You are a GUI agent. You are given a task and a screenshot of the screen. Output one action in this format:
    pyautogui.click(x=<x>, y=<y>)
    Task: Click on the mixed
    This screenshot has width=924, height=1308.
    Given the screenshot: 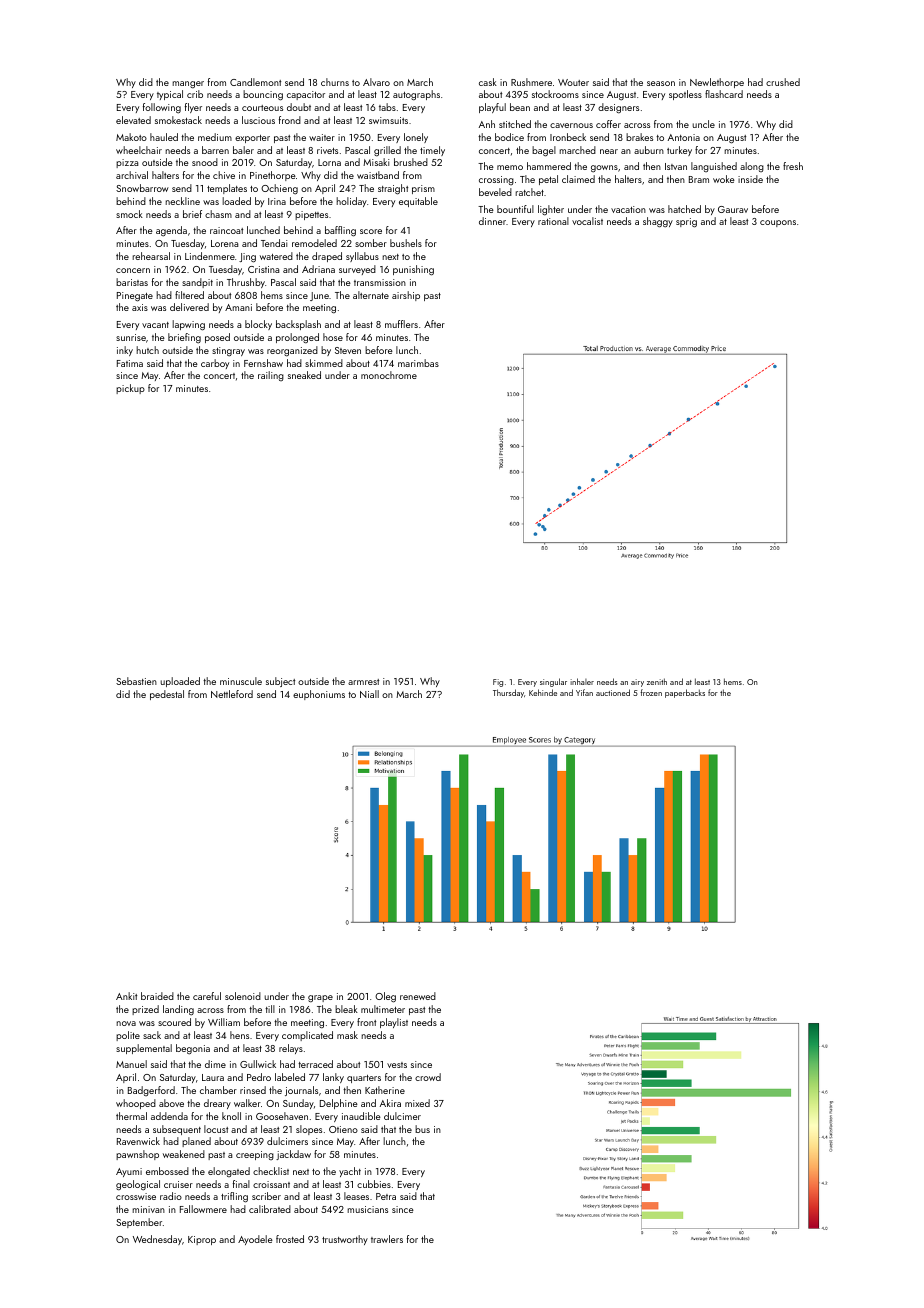 What is the action you would take?
    pyautogui.click(x=417, y=1103)
